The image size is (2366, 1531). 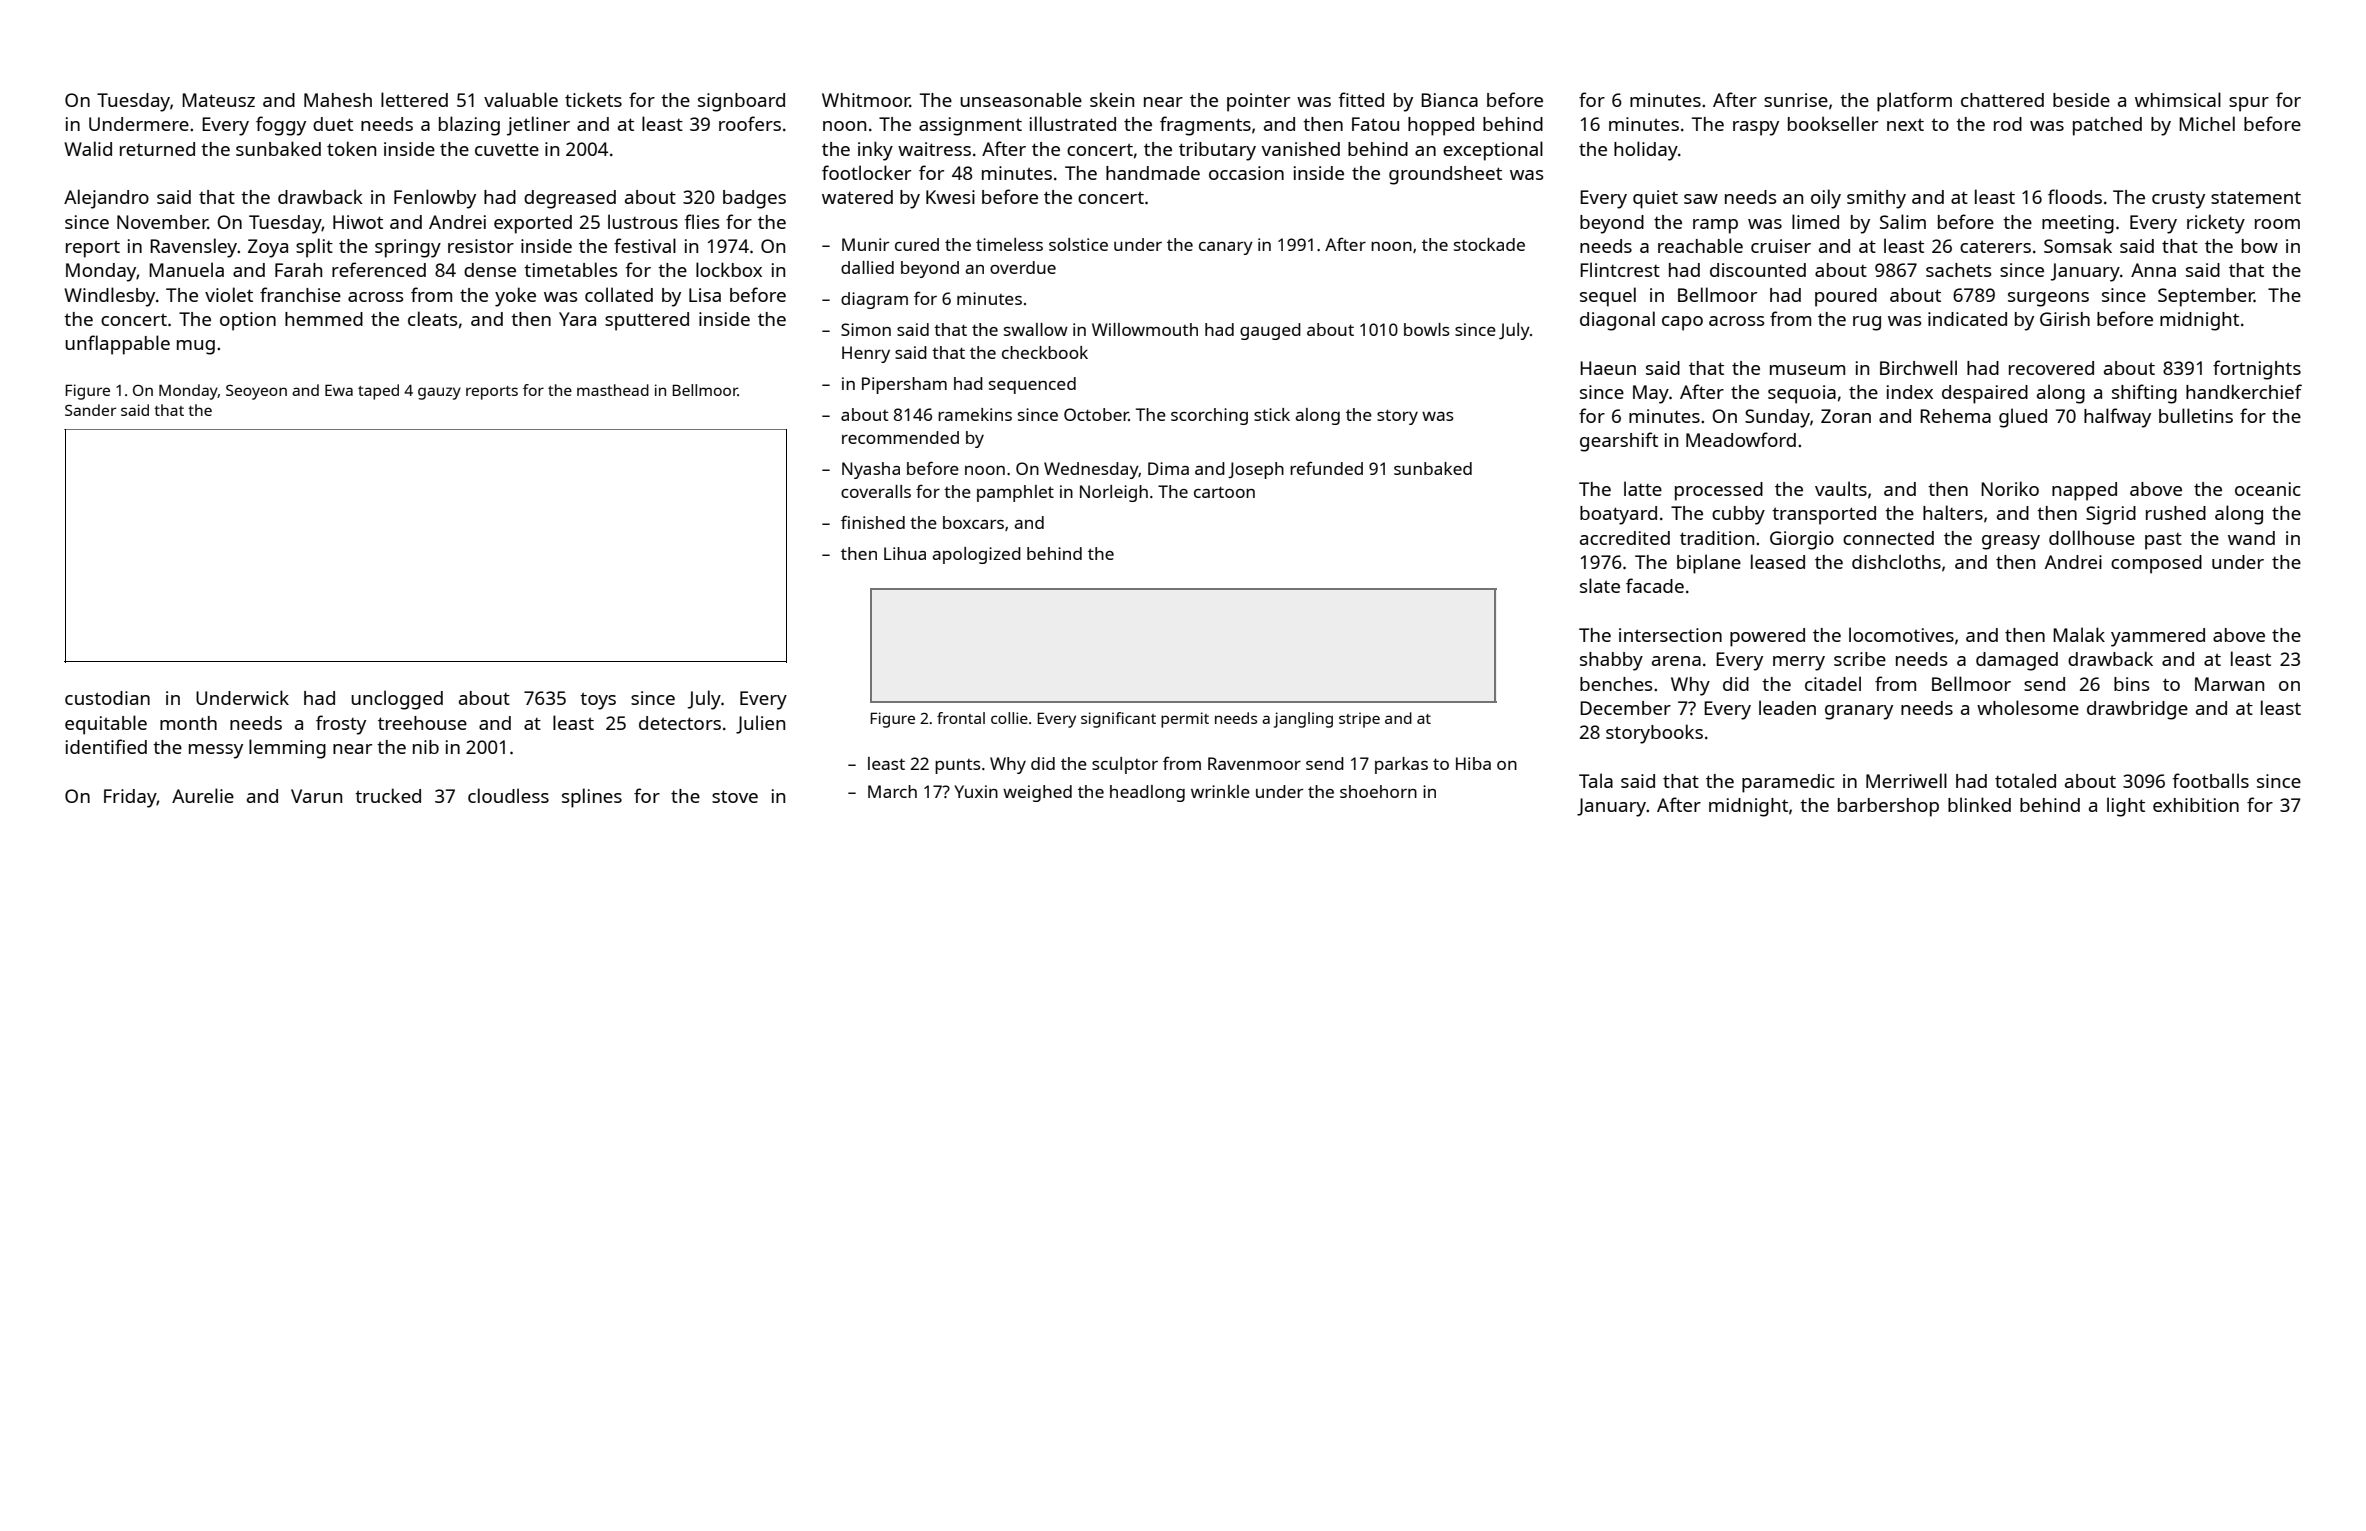 I want to click on fitted, so click(x=1361, y=99).
